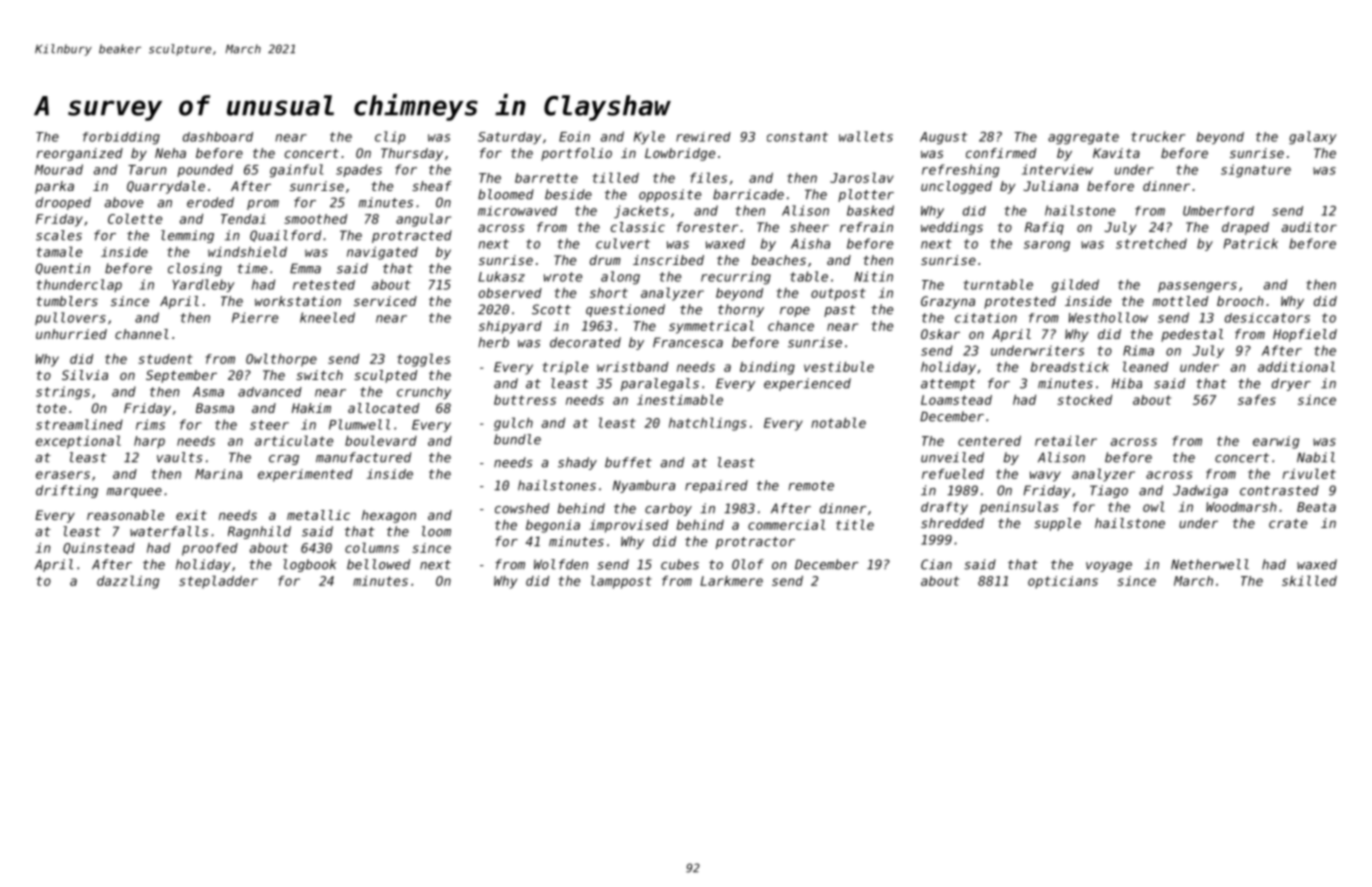  I want to click on Hakim, so click(311, 408).
